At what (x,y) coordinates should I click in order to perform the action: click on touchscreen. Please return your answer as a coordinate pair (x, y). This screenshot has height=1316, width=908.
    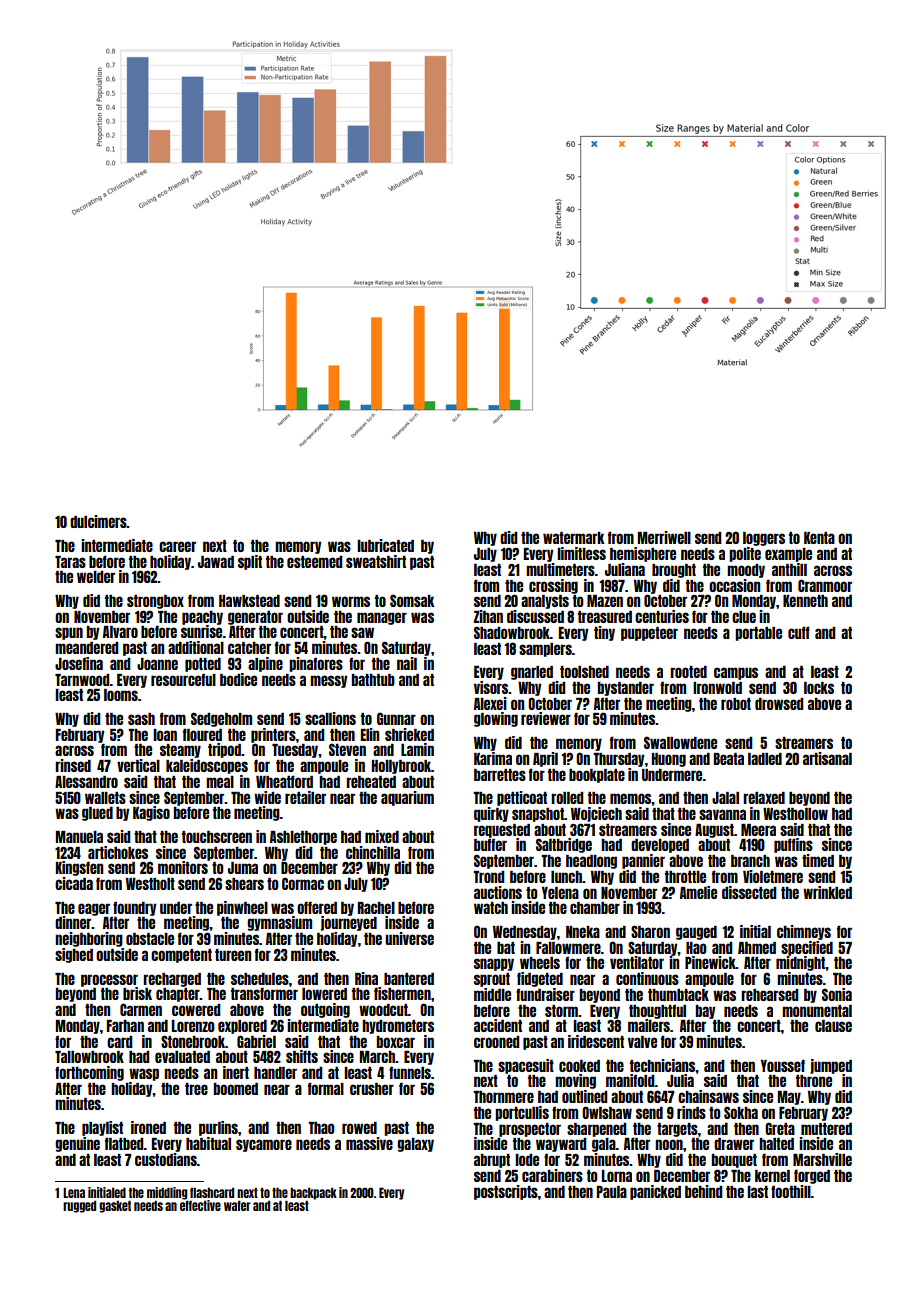
    Looking at the image, I should click on (217, 837).
